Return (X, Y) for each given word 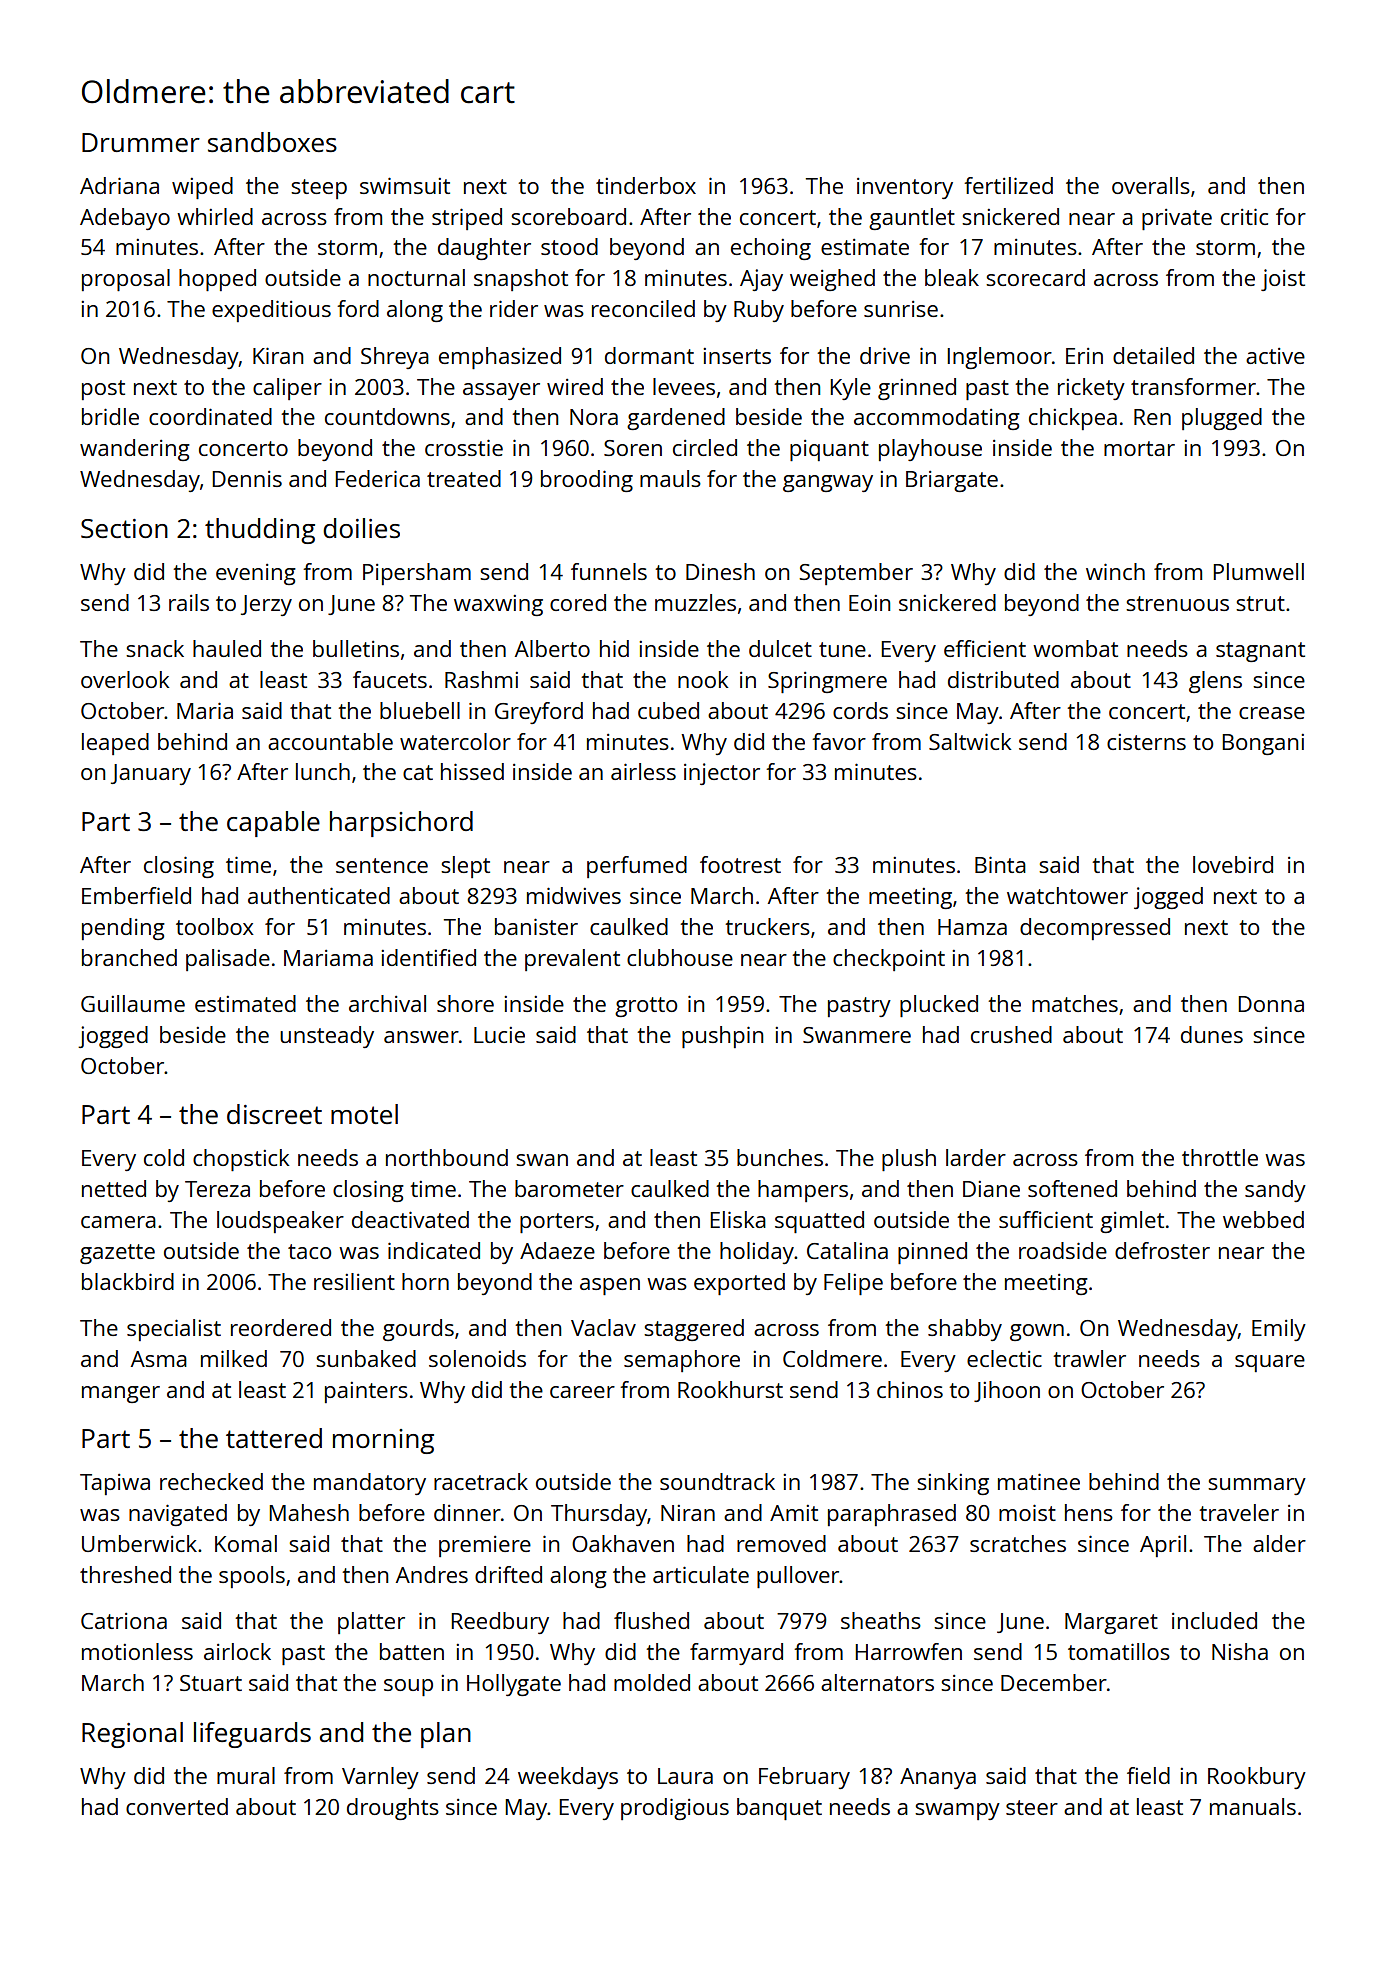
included (1214, 1620)
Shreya (395, 358)
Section (124, 528)
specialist (174, 1330)
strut (1260, 603)
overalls (1151, 185)
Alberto (552, 648)
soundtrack (717, 1481)
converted (177, 1806)
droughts (393, 1809)
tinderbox (646, 185)
